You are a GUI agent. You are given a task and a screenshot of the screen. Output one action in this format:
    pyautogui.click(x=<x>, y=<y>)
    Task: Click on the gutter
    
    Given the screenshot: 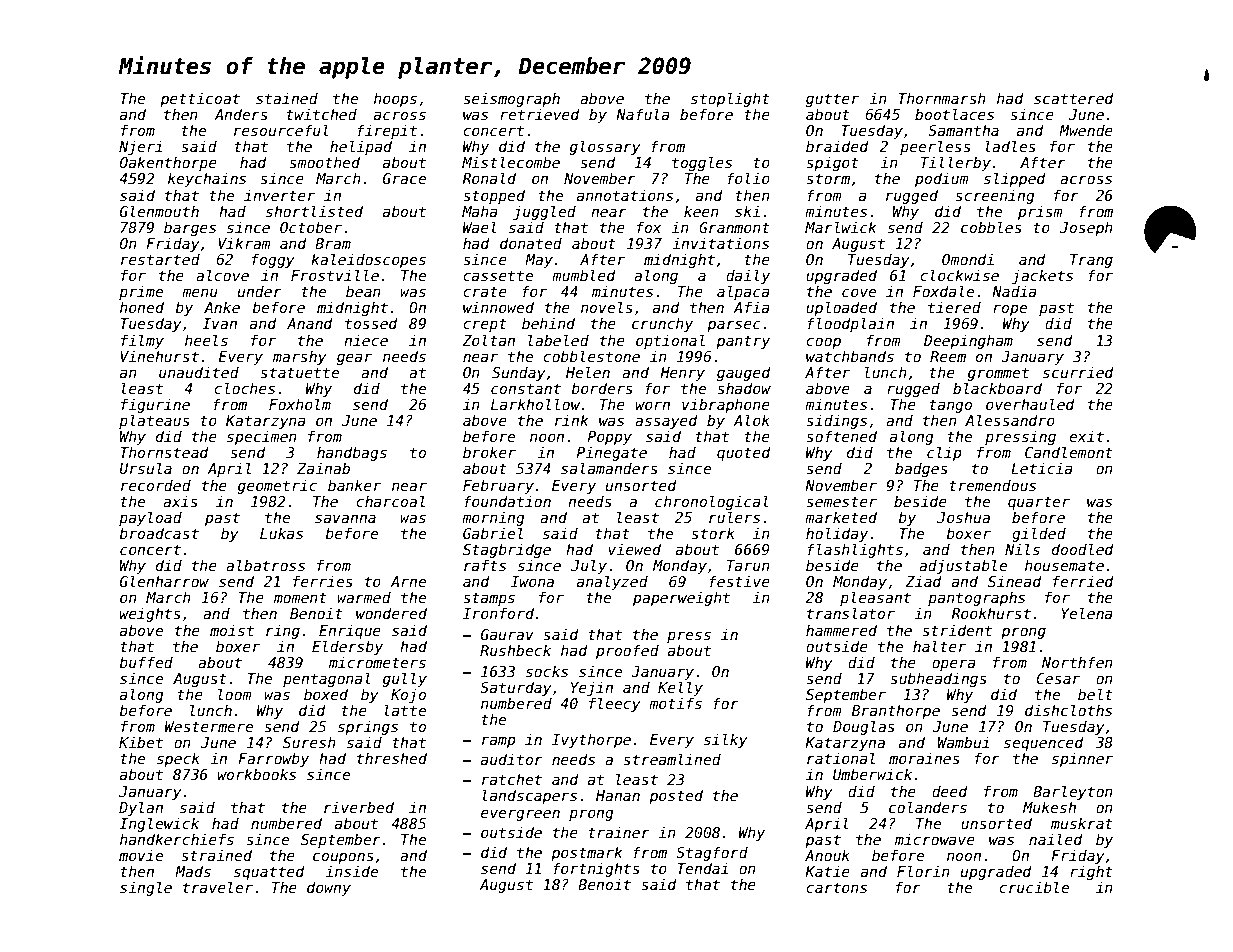 What is the action you would take?
    pyautogui.click(x=832, y=100)
